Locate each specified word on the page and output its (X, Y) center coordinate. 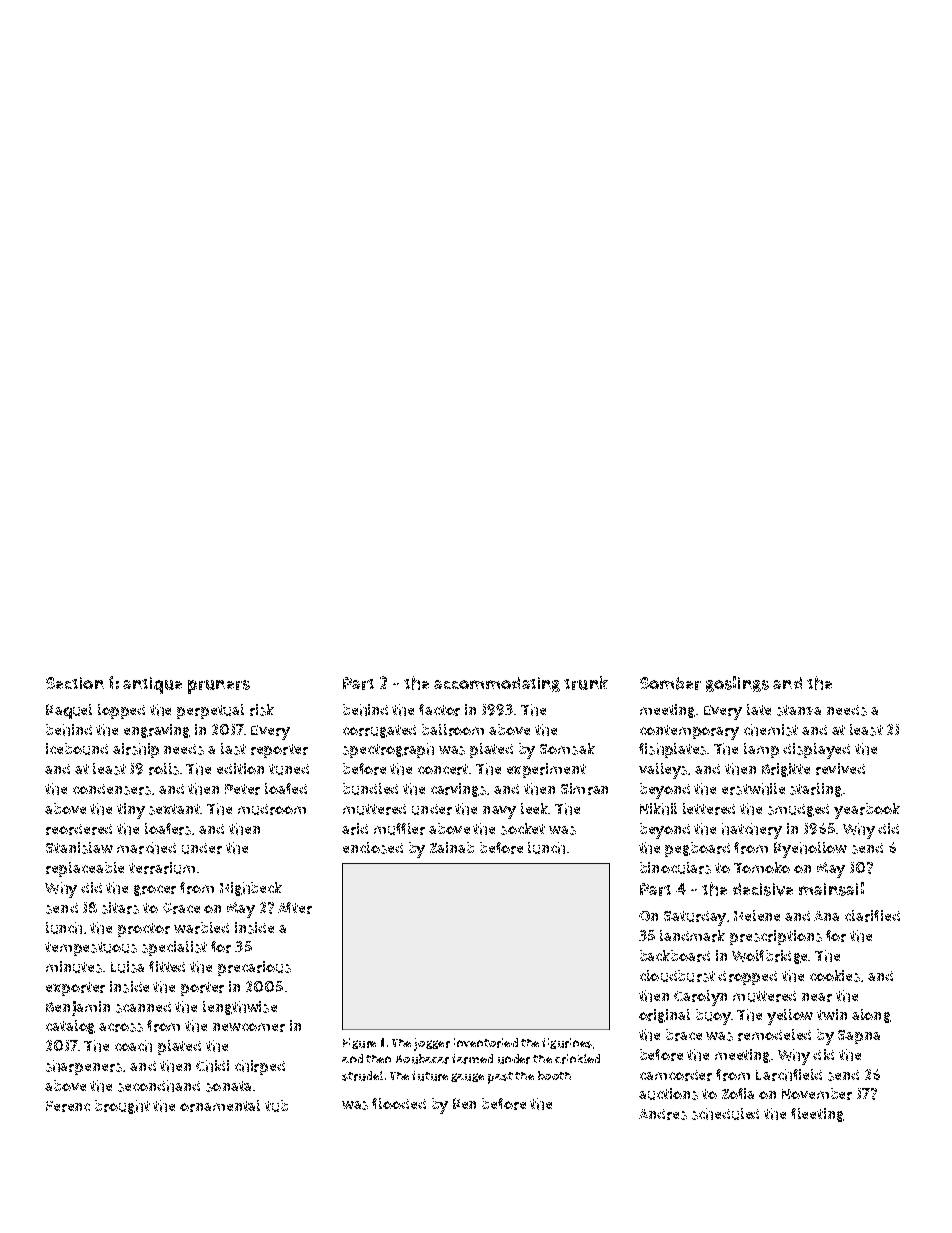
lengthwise (240, 1008)
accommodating (497, 684)
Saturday (695, 918)
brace (684, 1035)
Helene (757, 915)
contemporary (689, 732)
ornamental (220, 1106)
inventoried (486, 1043)
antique (152, 685)
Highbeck (251, 889)
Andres (663, 1114)
